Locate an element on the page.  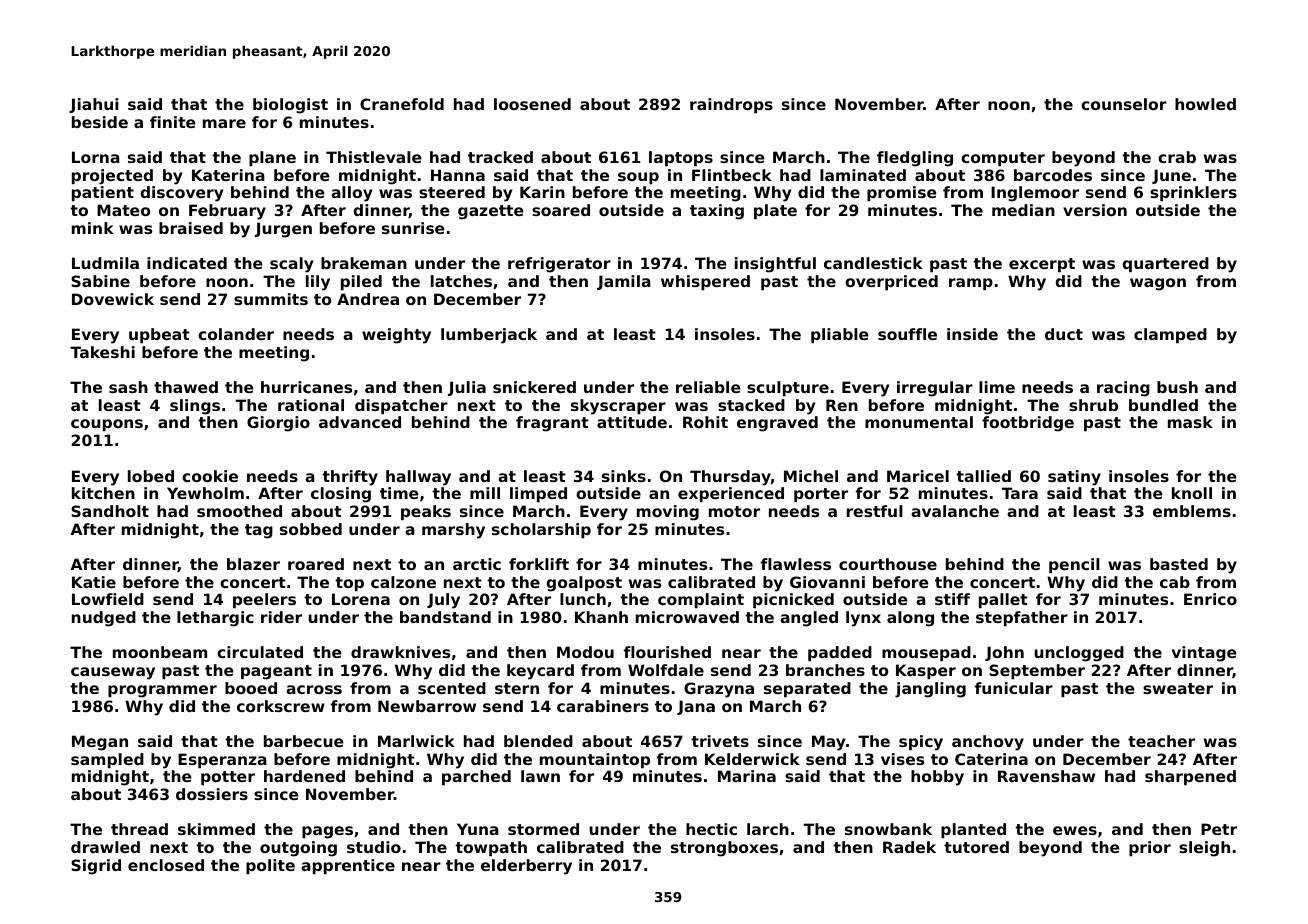
courthouse is located at coordinates (888, 564).
